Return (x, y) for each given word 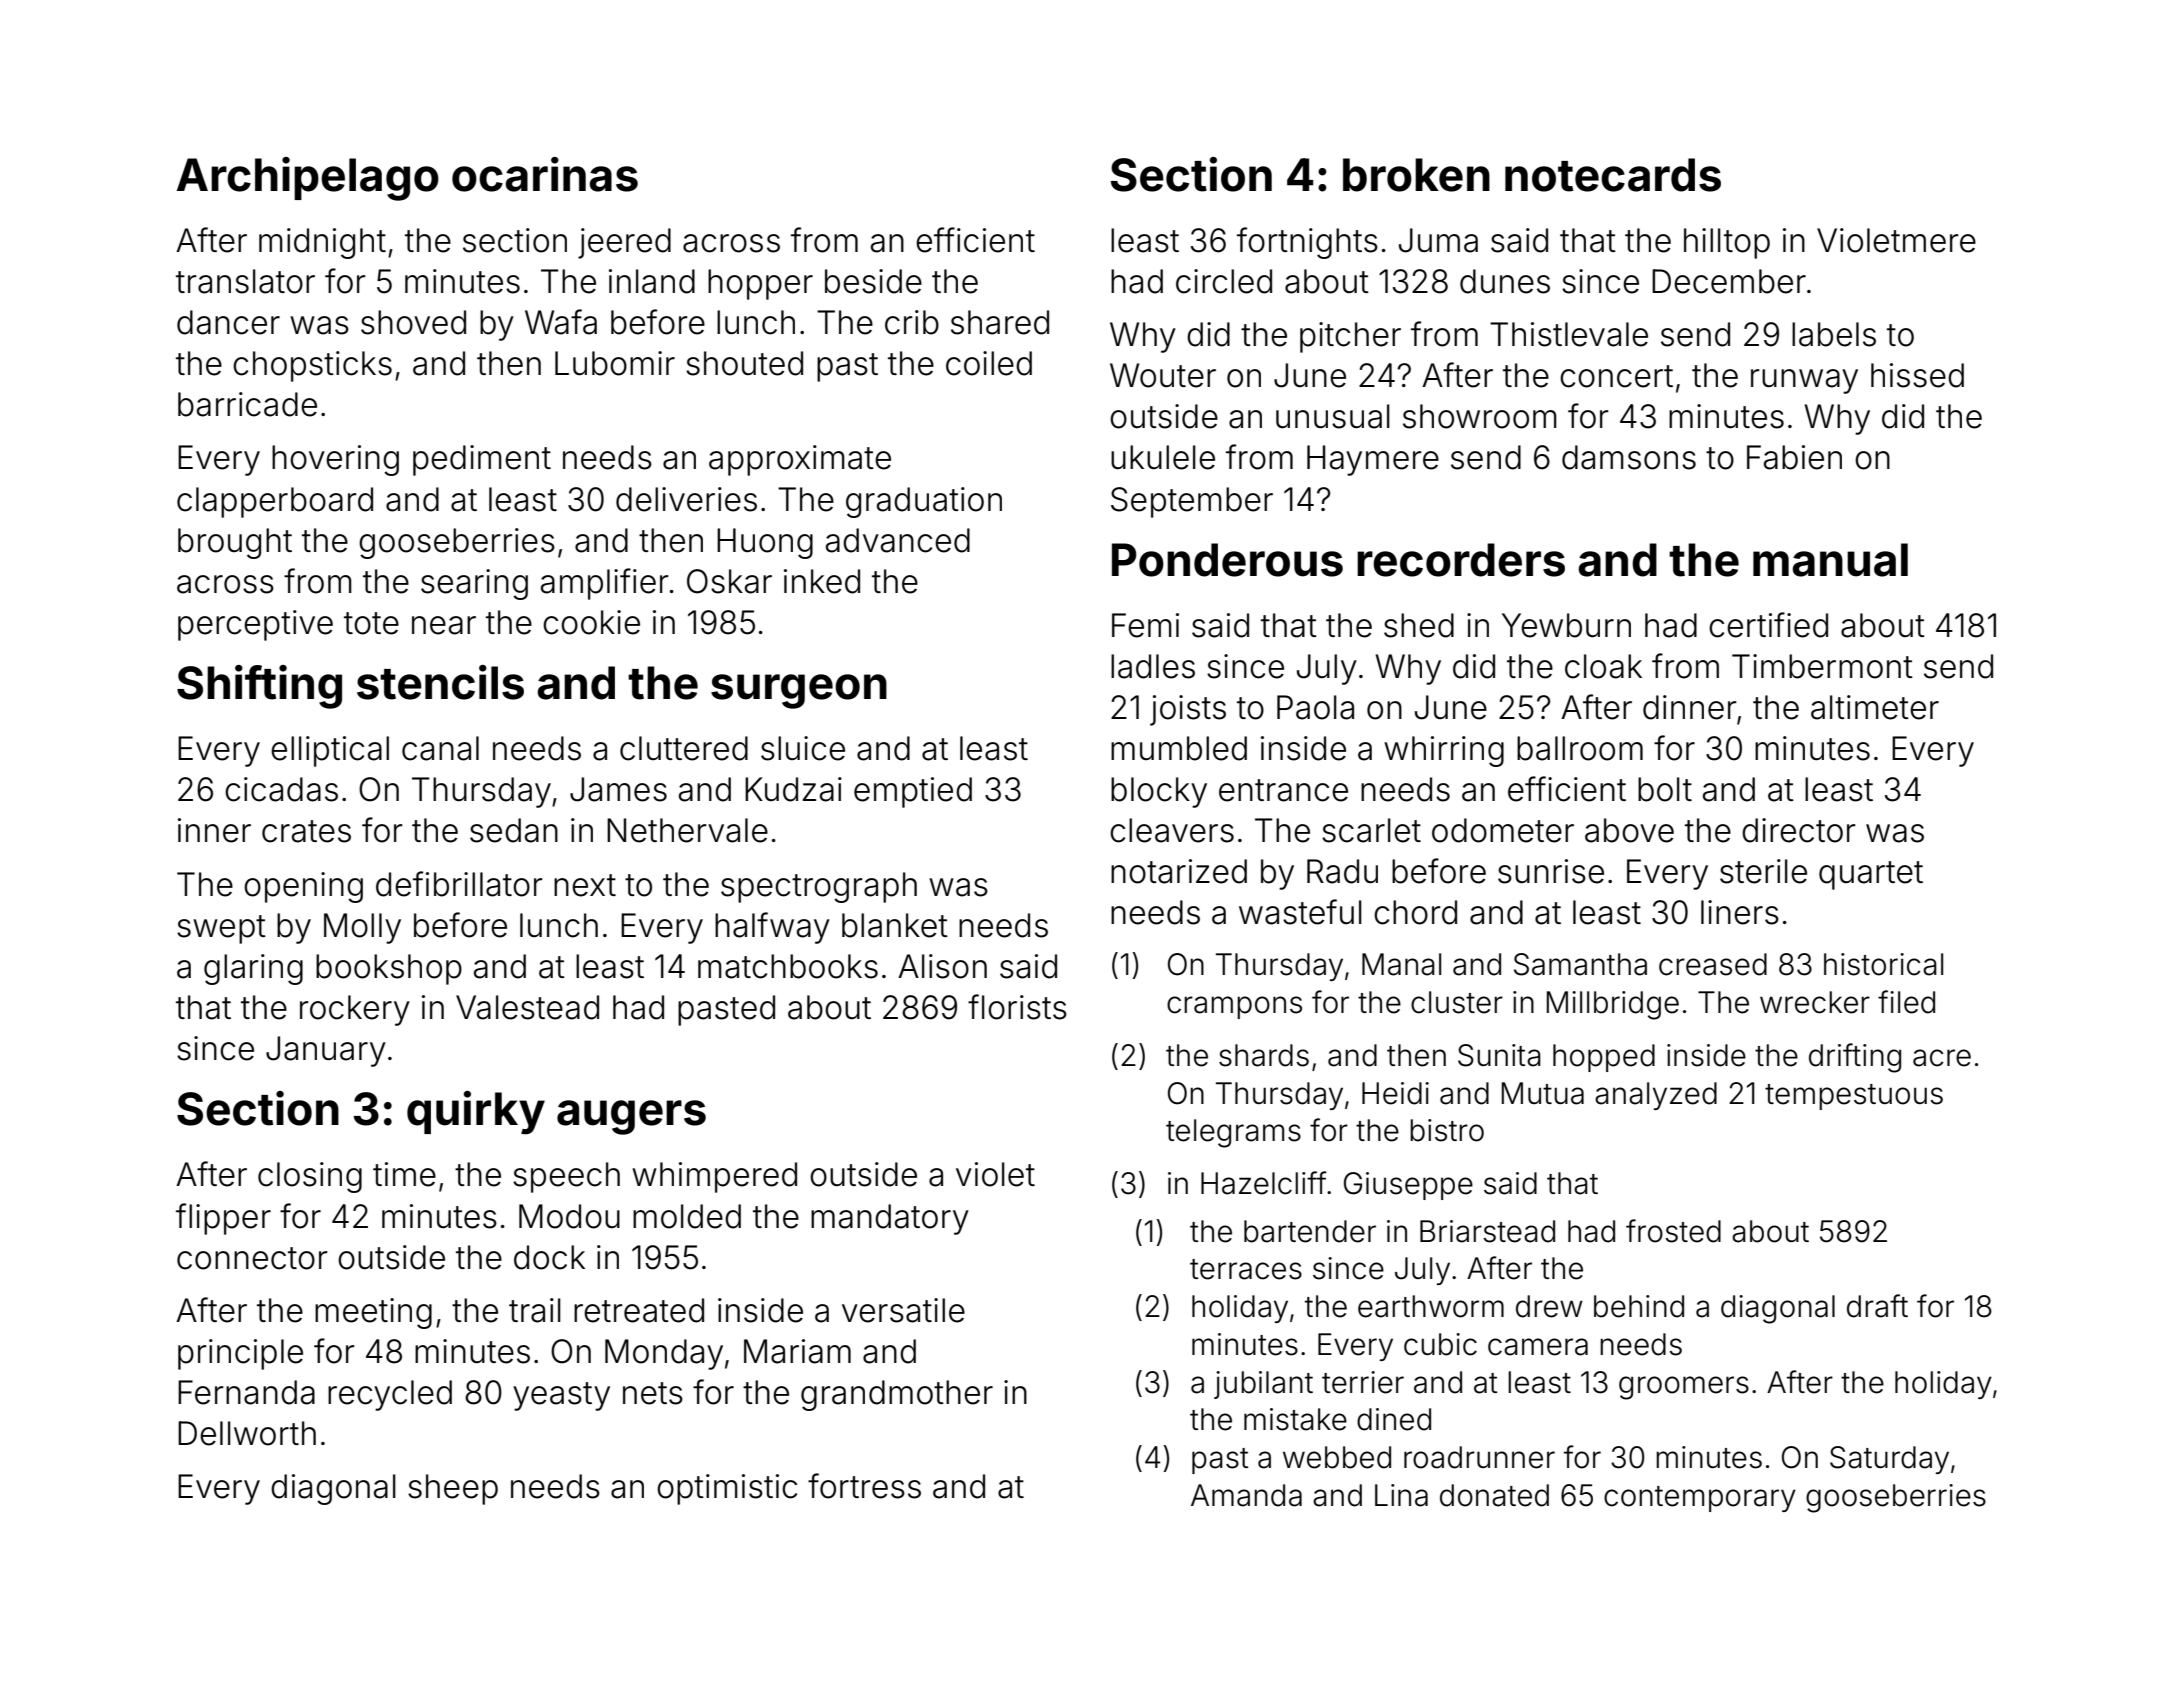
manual (1830, 560)
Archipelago (308, 179)
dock (549, 1257)
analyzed (1656, 1096)
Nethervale (687, 830)
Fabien (1794, 457)
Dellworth (247, 1433)
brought (235, 543)
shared (1000, 322)
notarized (1179, 871)
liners (1740, 912)
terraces (1246, 1269)
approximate (800, 460)
